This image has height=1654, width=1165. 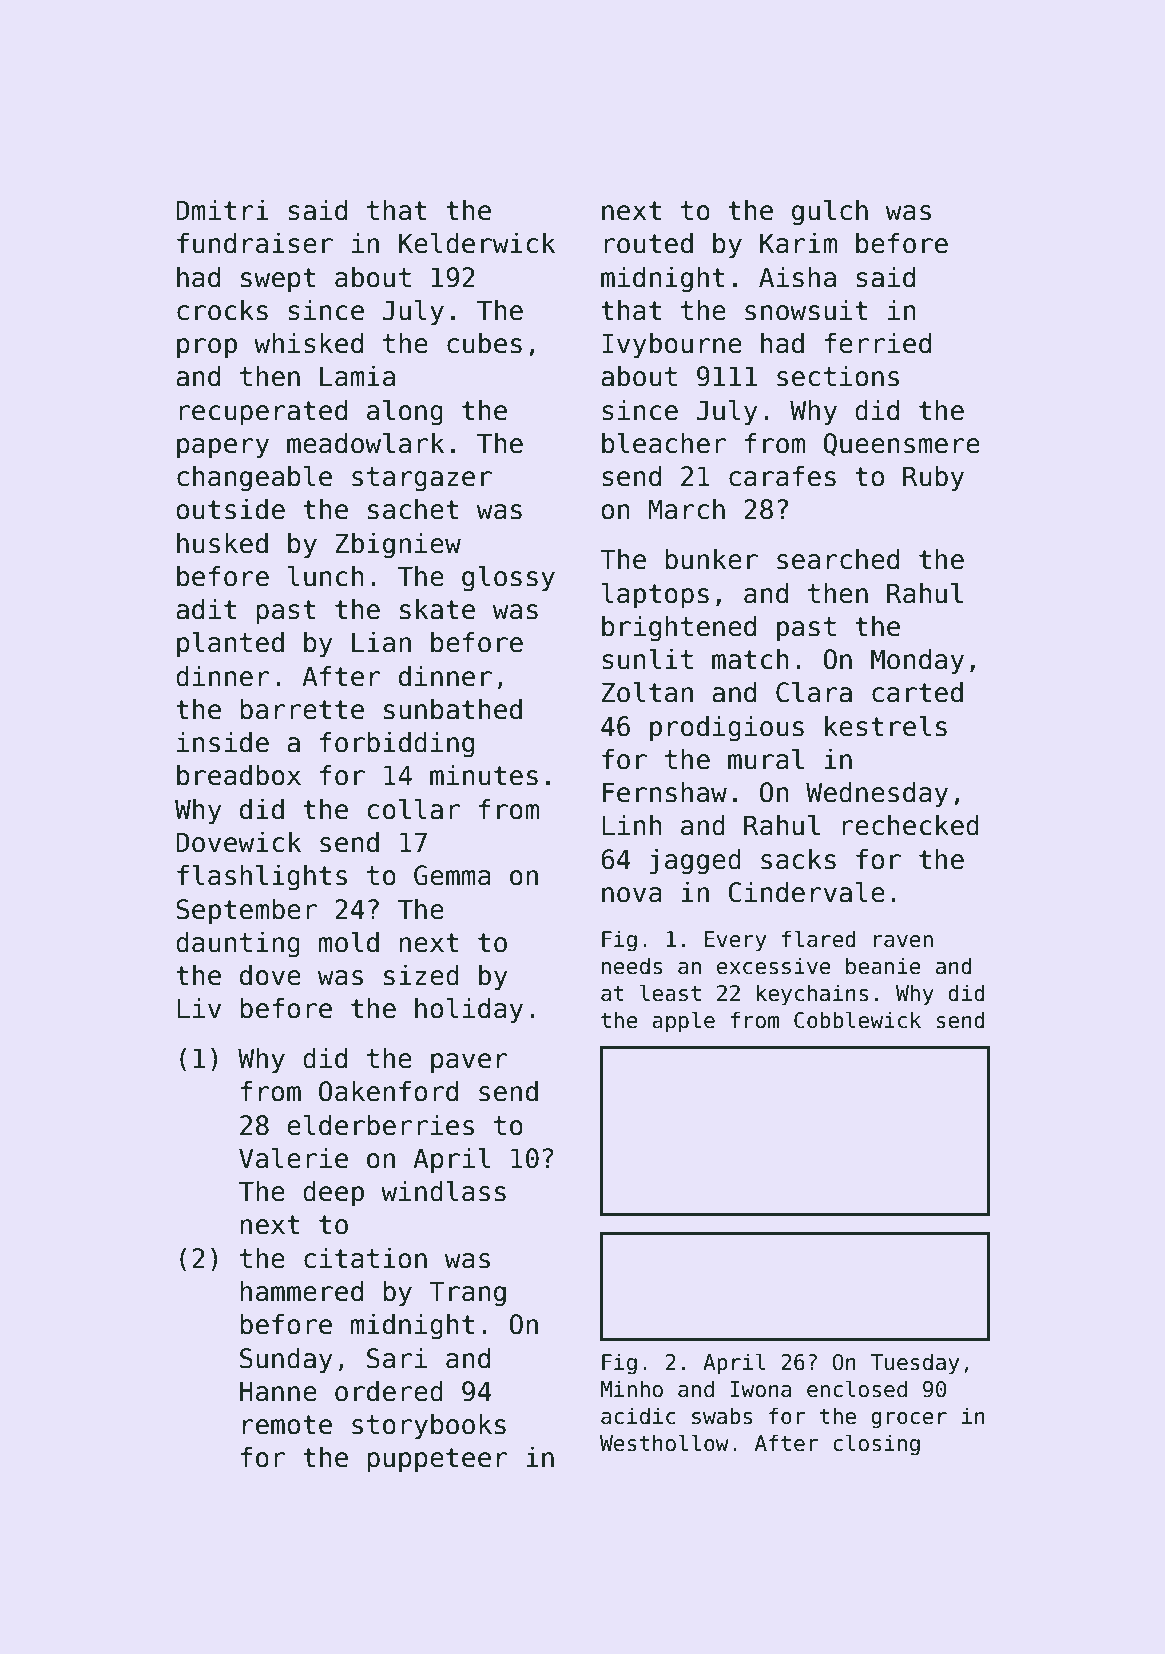 I want to click on forbidding, so click(x=397, y=745).
